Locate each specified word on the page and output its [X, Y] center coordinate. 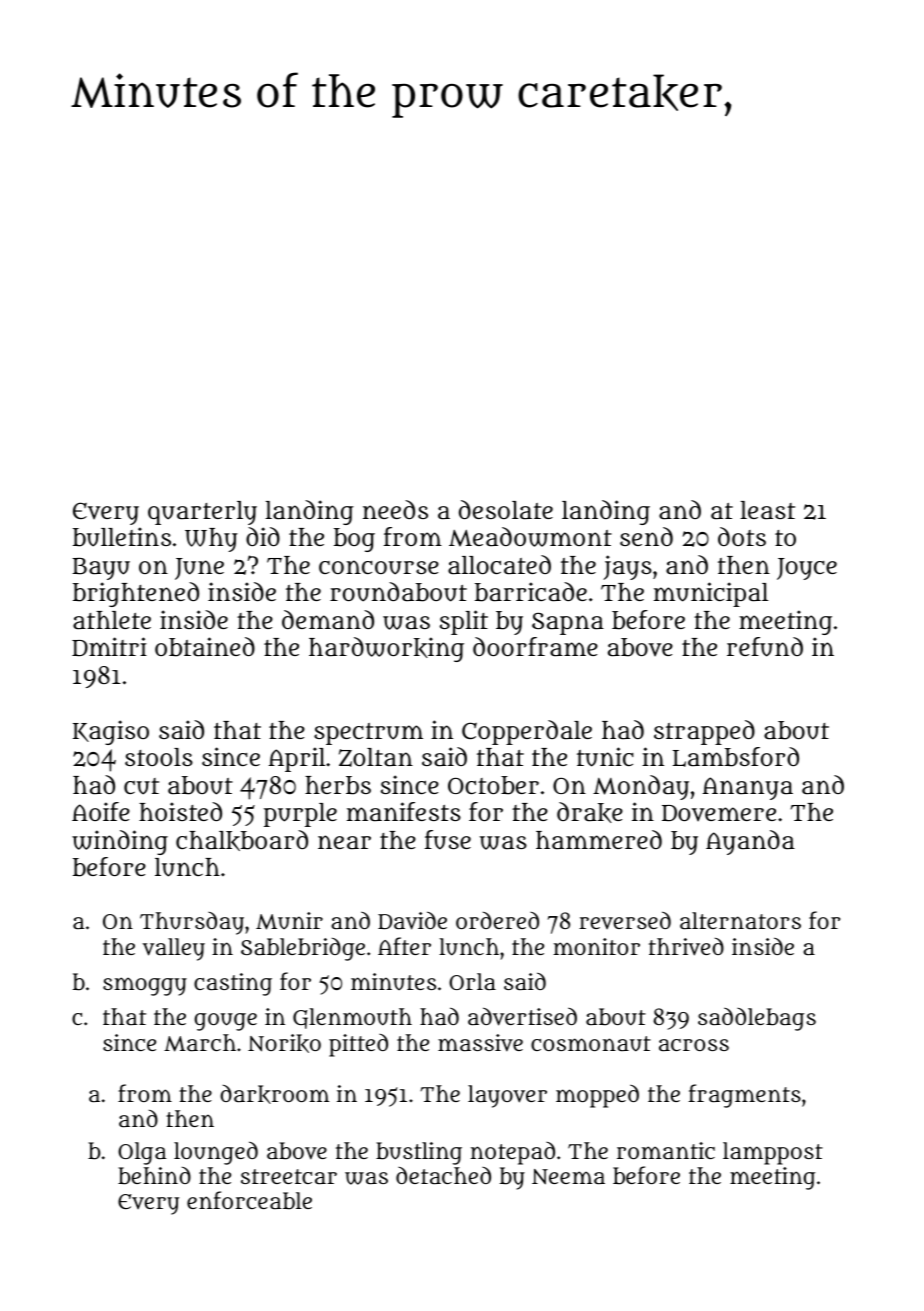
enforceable [249, 1200]
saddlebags [757, 1019]
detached [443, 1175]
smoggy [145, 986]
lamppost [773, 1153]
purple [300, 815]
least [767, 510]
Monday [641, 787]
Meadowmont [530, 537]
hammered [599, 840]
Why [211, 540]
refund [765, 647]
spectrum [368, 734]
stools [159, 757]
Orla [472, 981]
